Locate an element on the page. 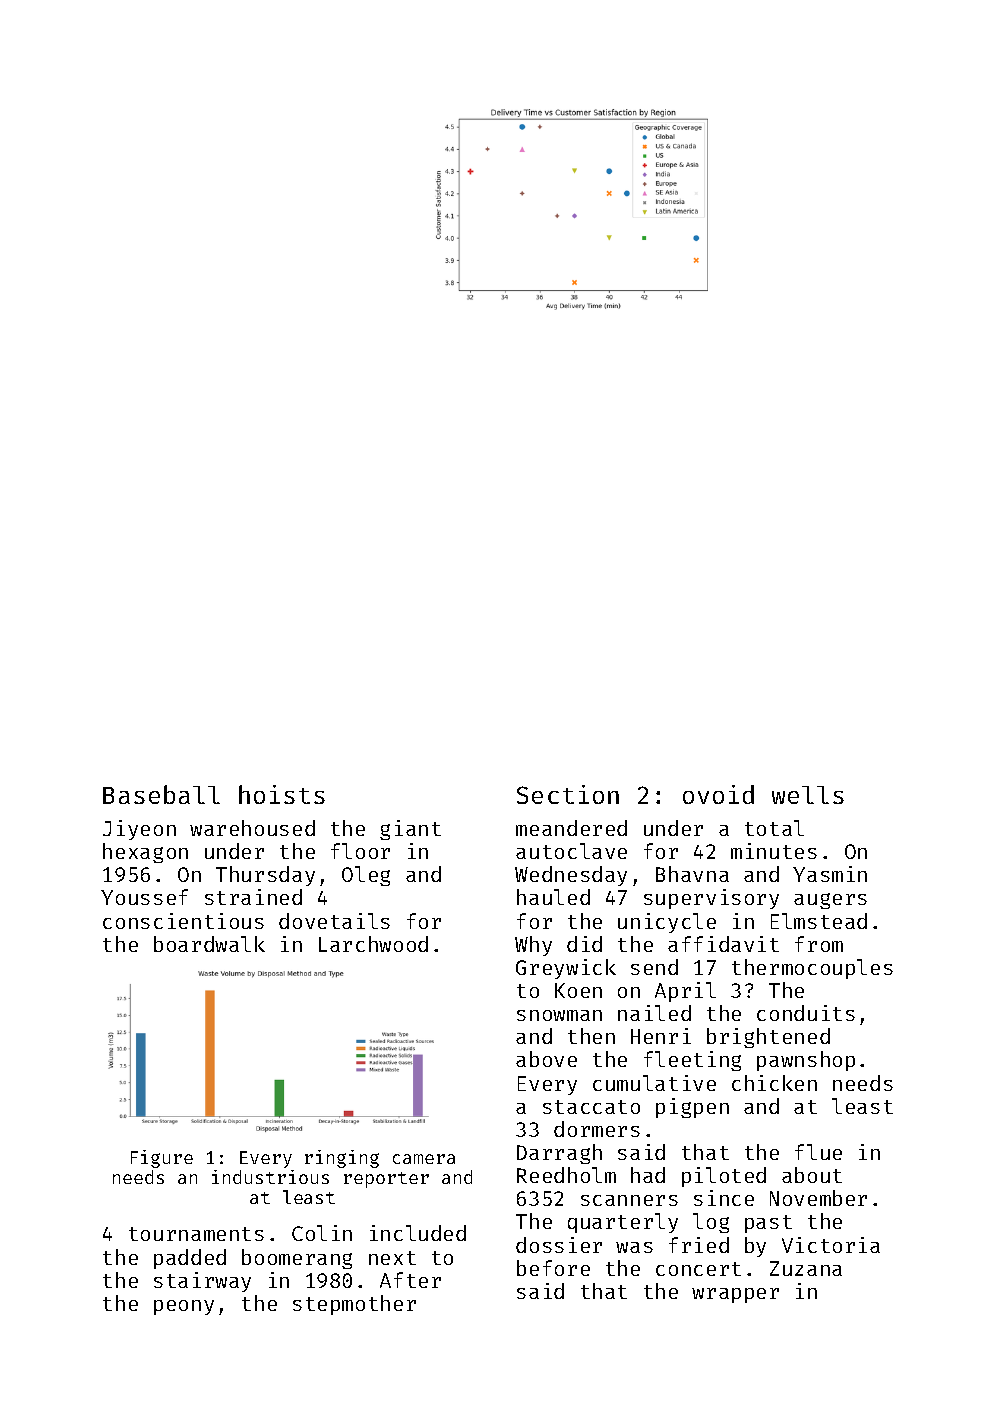 The image size is (1000, 1420). industrious is located at coordinates (270, 1177).
